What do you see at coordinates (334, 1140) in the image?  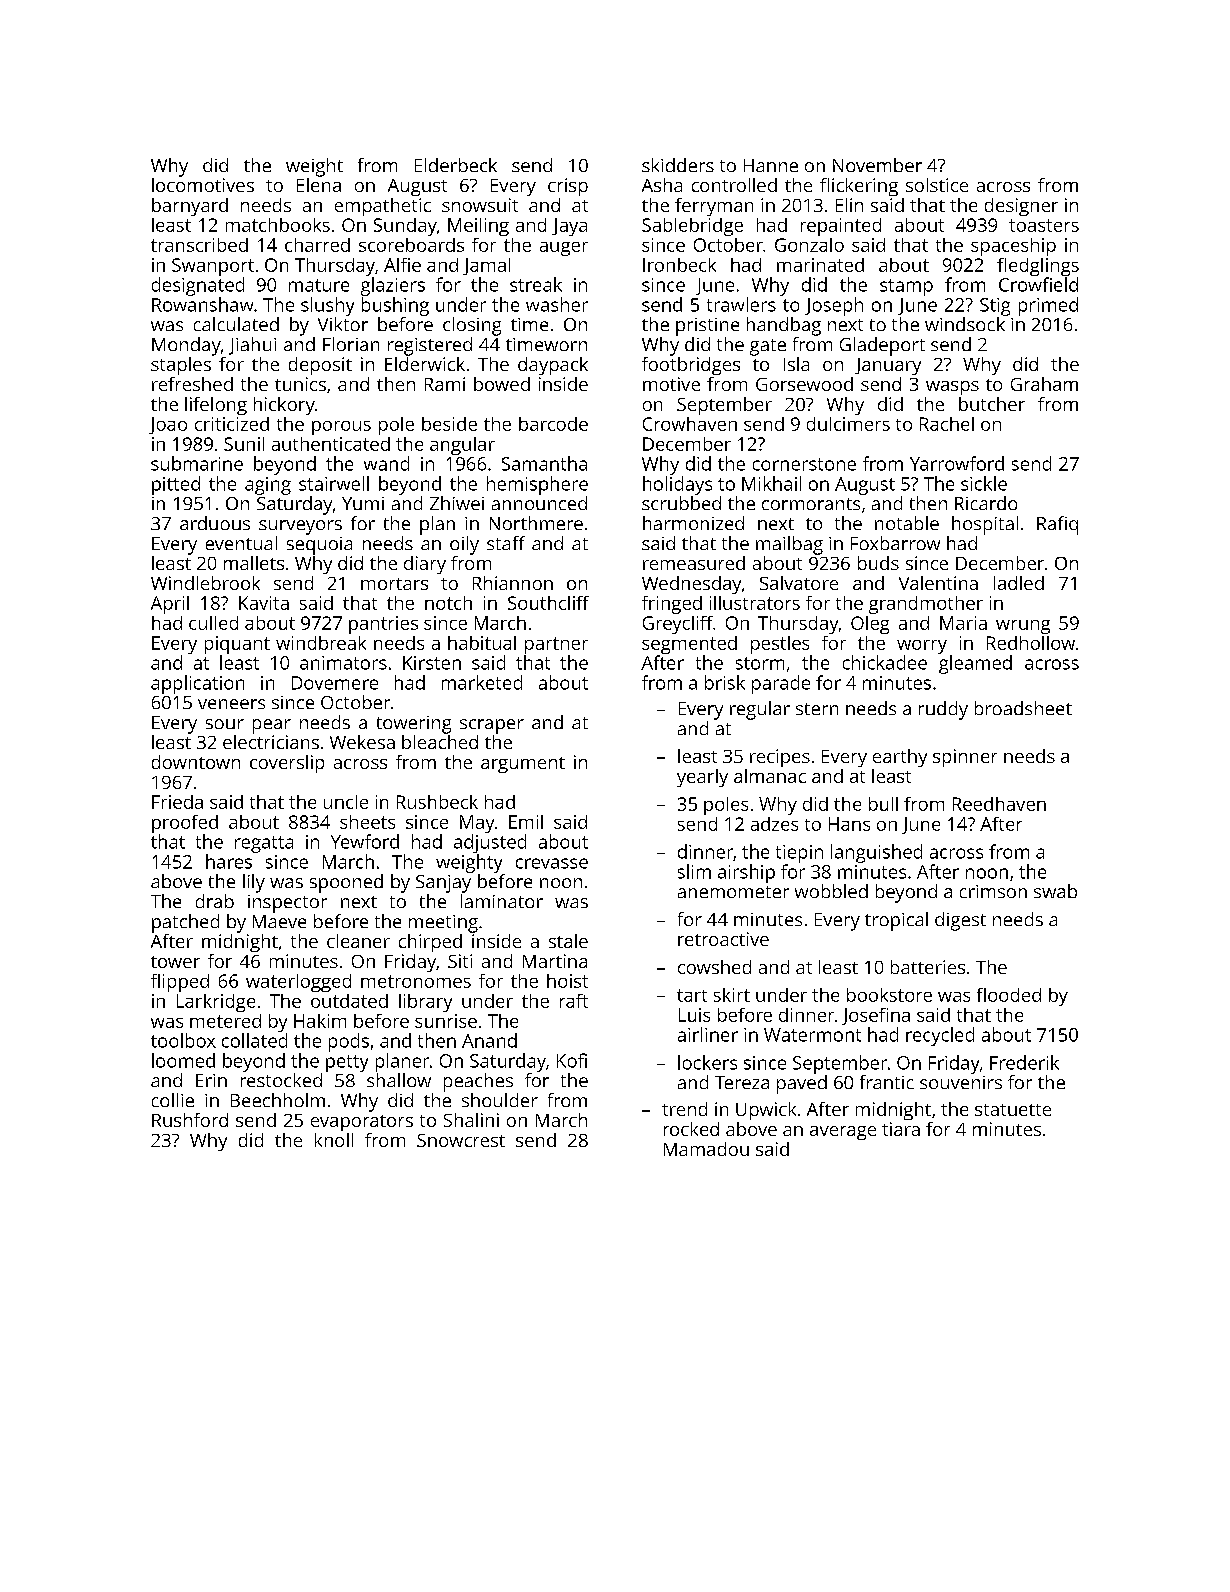 I see `knoll` at bounding box center [334, 1140].
